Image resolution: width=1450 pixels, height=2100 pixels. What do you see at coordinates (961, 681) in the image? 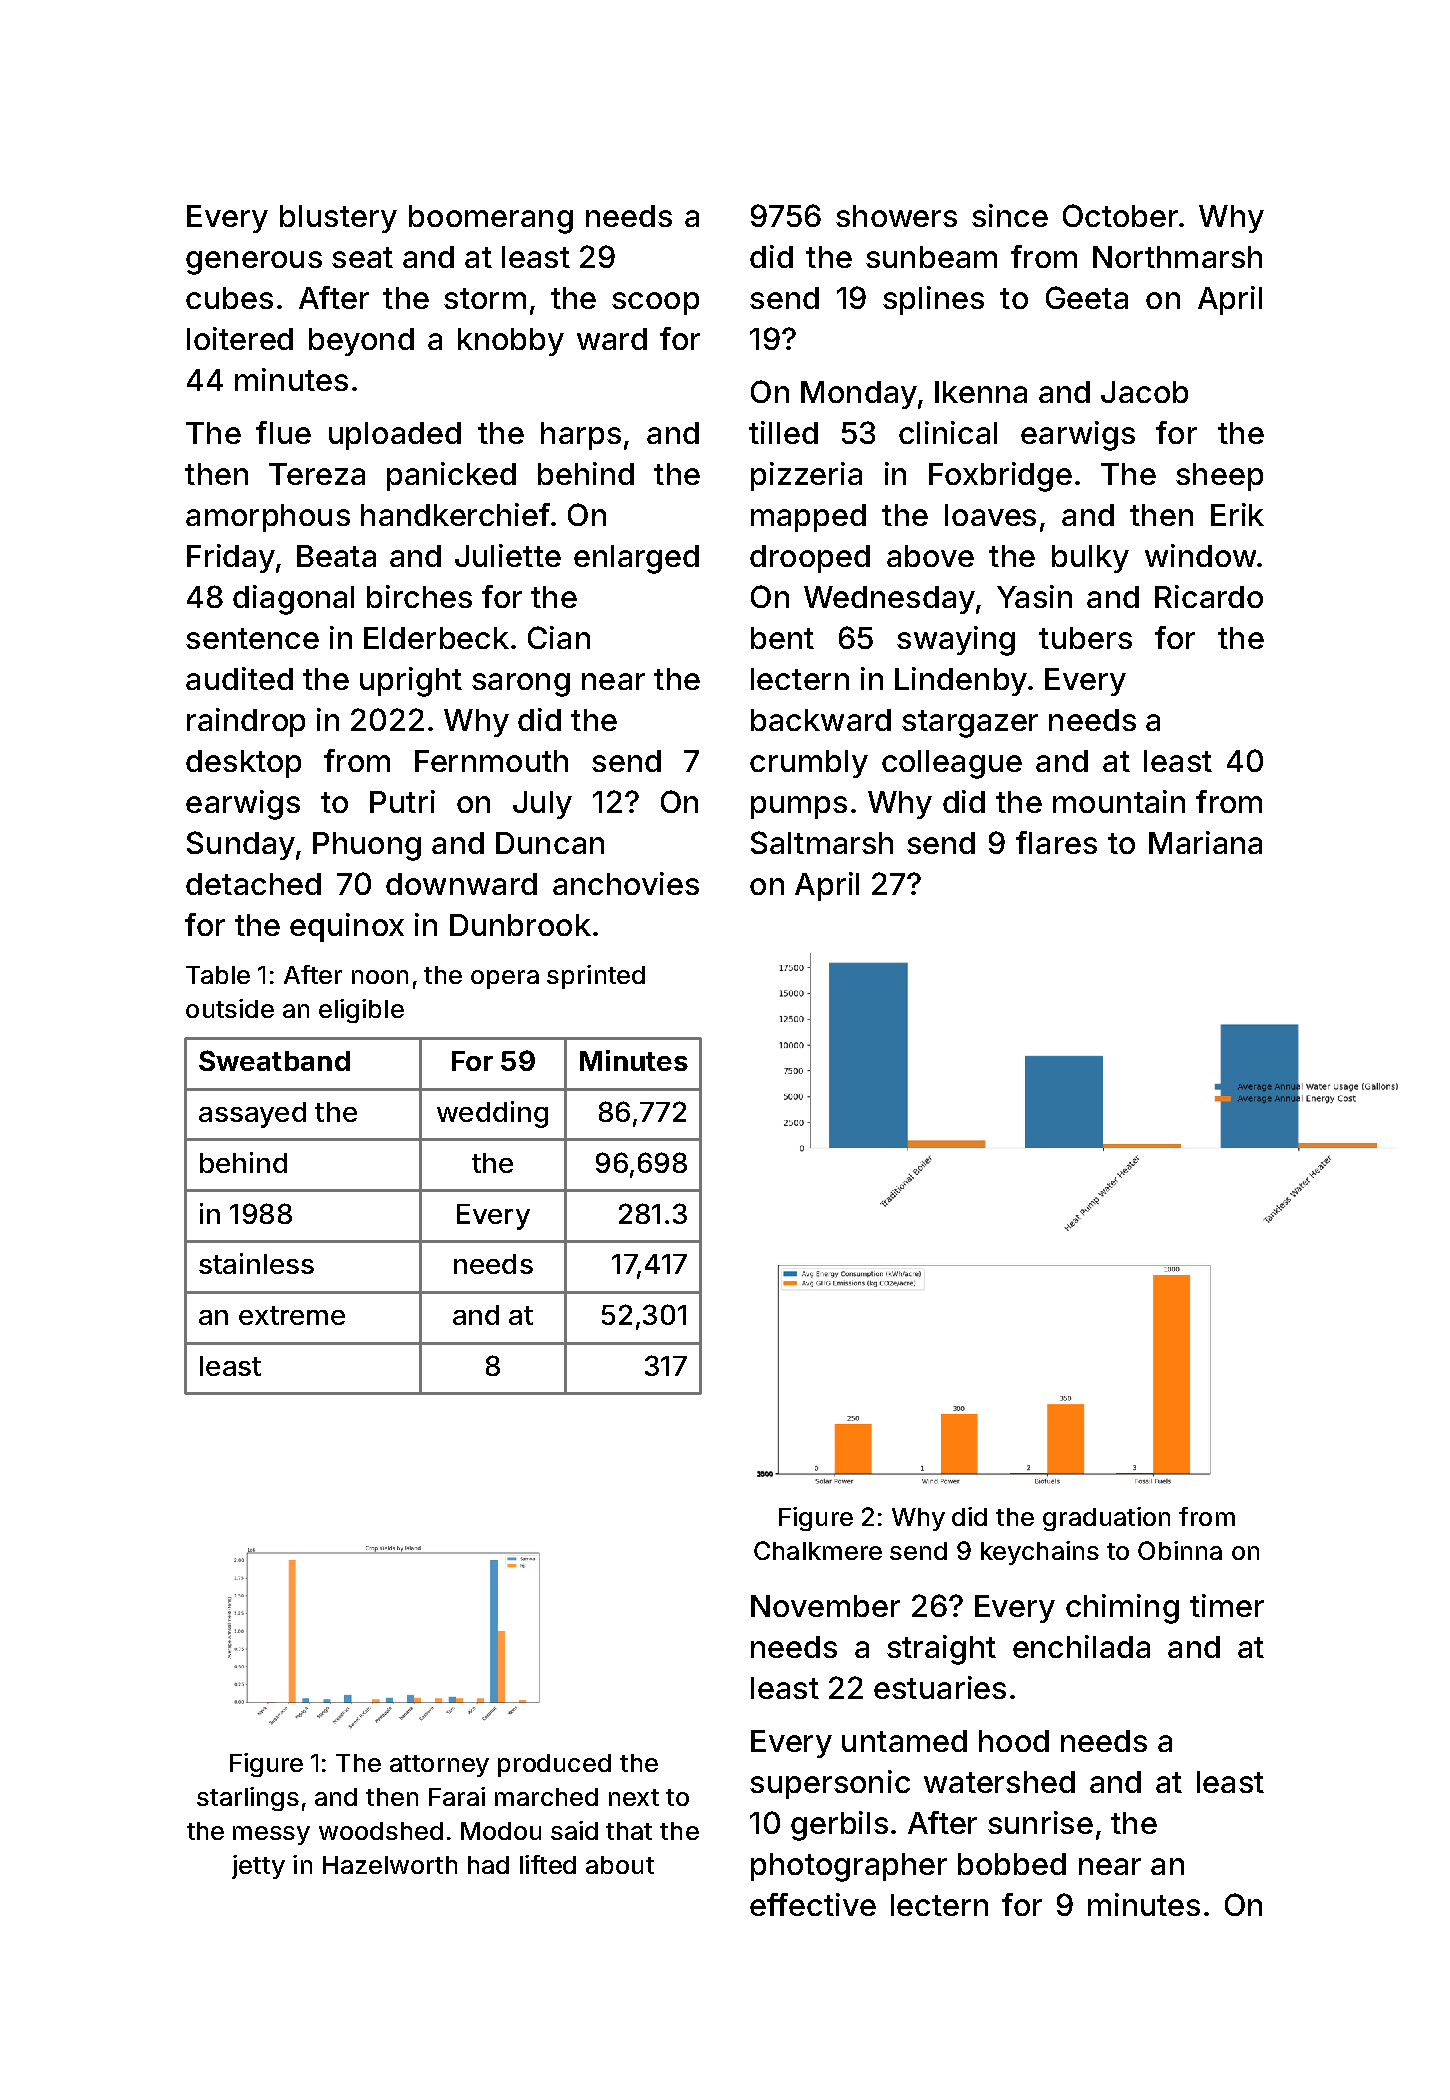
I see `Lindenby` at bounding box center [961, 681].
